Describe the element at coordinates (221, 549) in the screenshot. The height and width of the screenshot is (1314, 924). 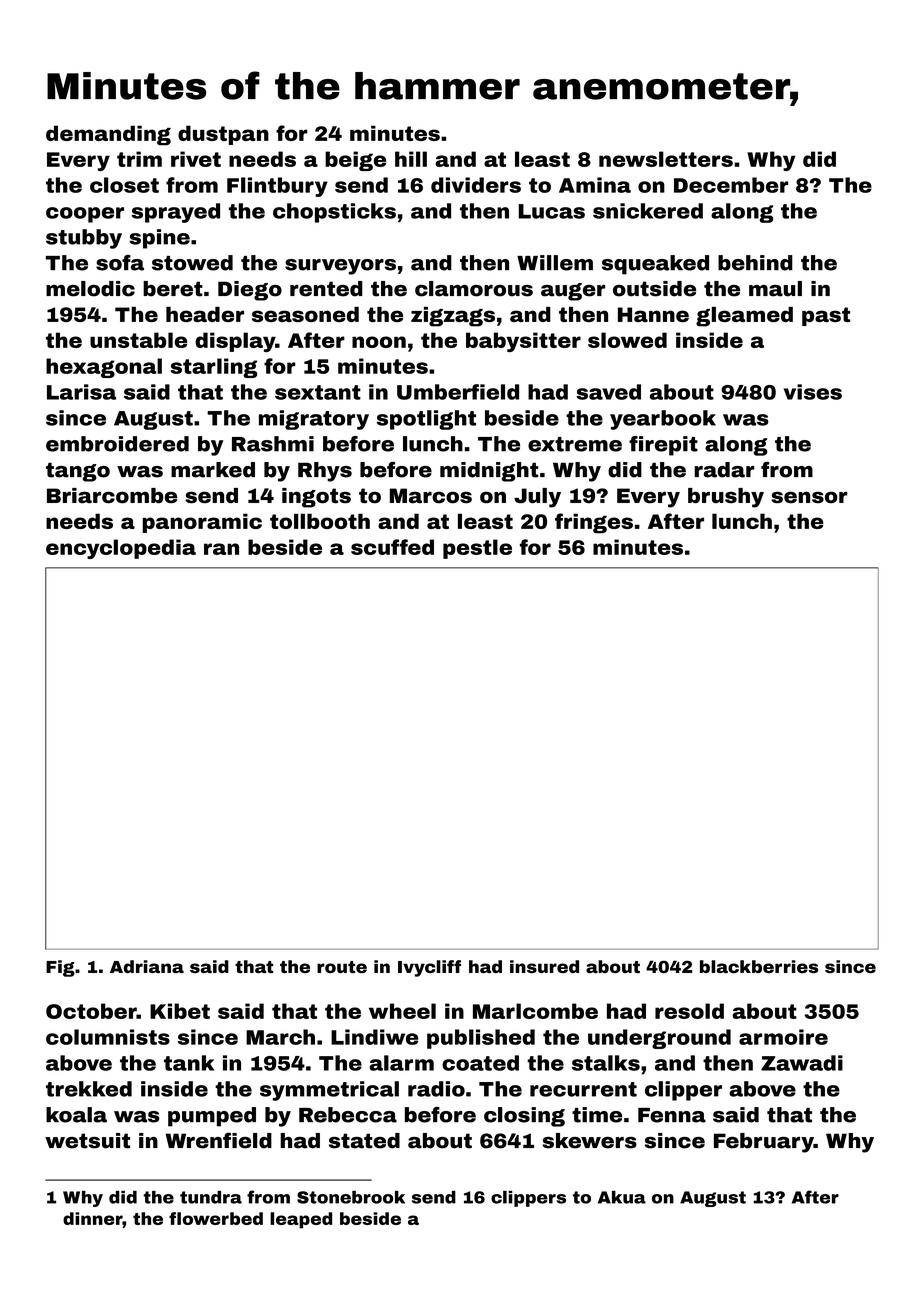
I see `ran` at that location.
